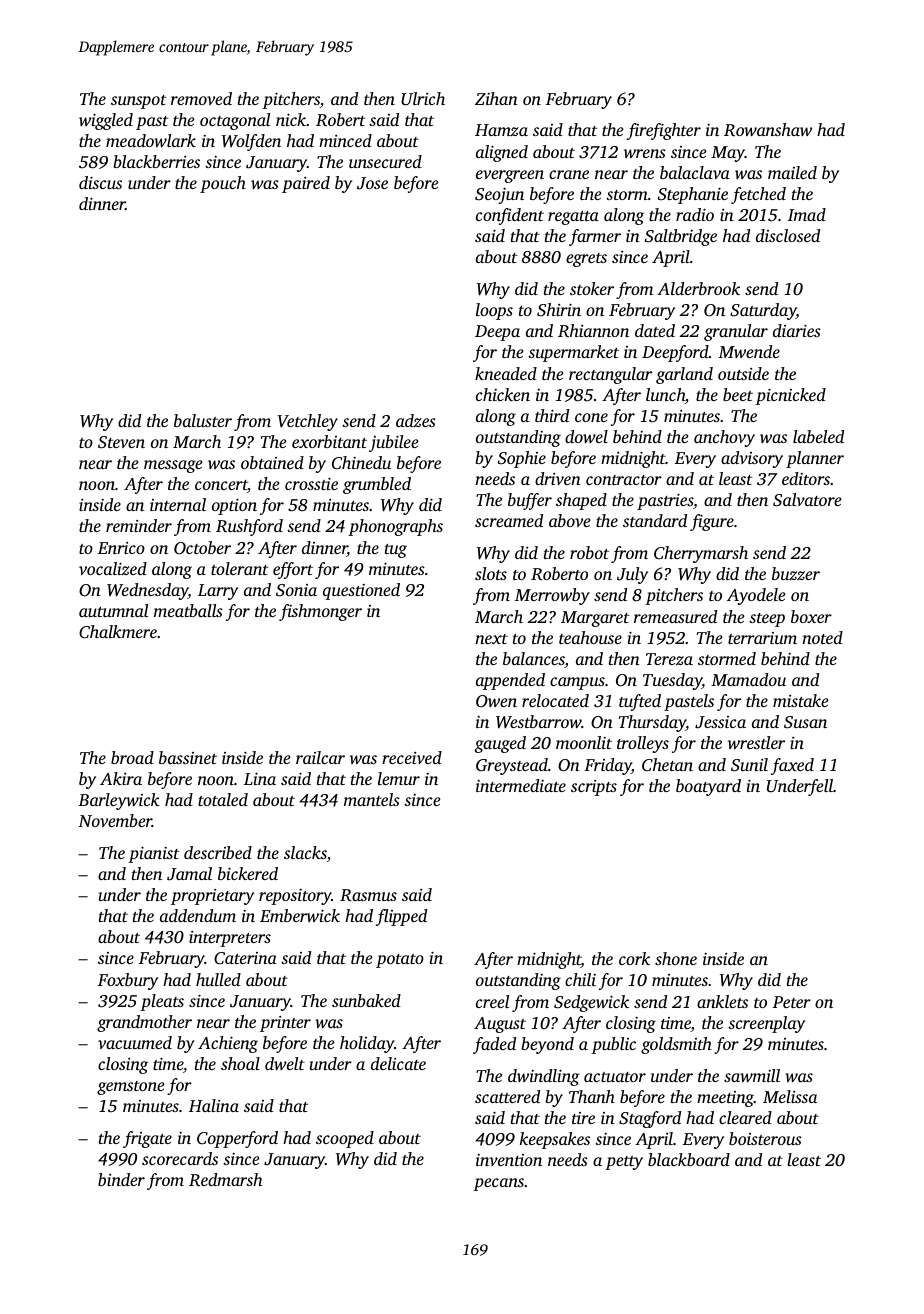 The width and height of the page is (924, 1314). I want to click on Chalkmere, so click(118, 632).
